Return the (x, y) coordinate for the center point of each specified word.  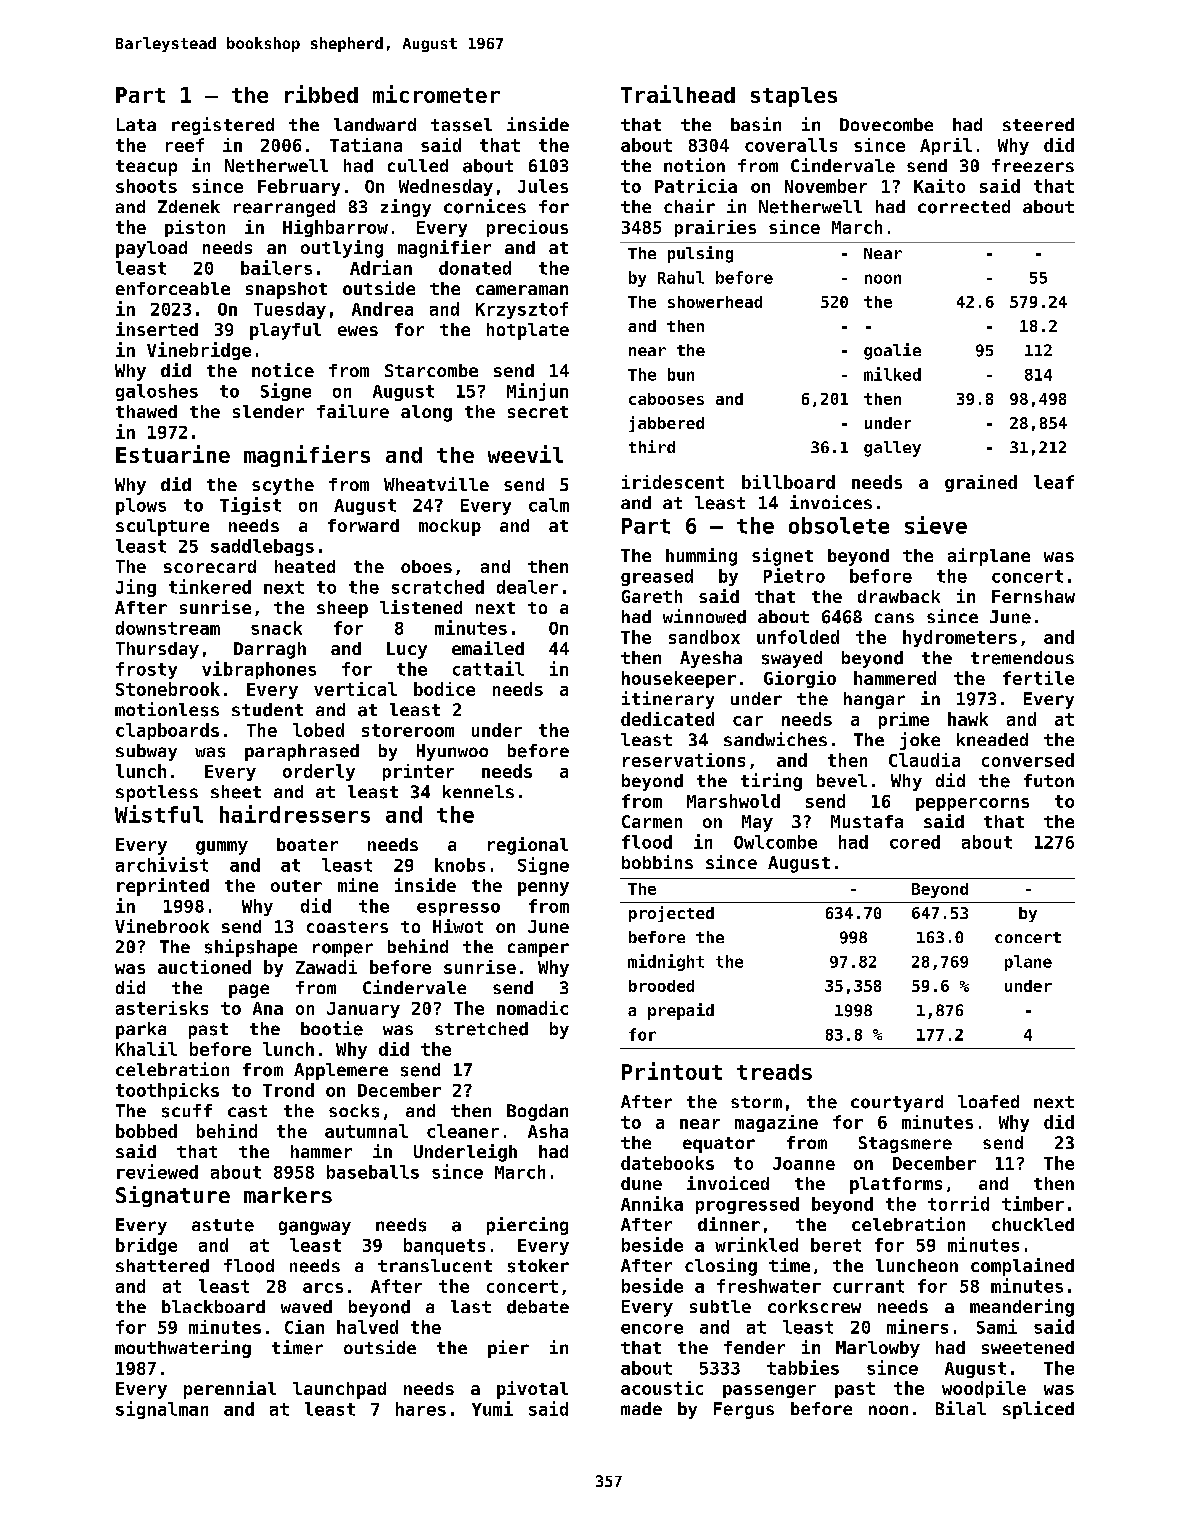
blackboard (213, 1306)
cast (247, 1111)
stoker (538, 1266)
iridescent (673, 482)
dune (641, 1183)
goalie (892, 351)
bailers (276, 267)
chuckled (1033, 1224)
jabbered (666, 424)
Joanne (804, 1163)
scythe (283, 486)
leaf (1054, 482)
